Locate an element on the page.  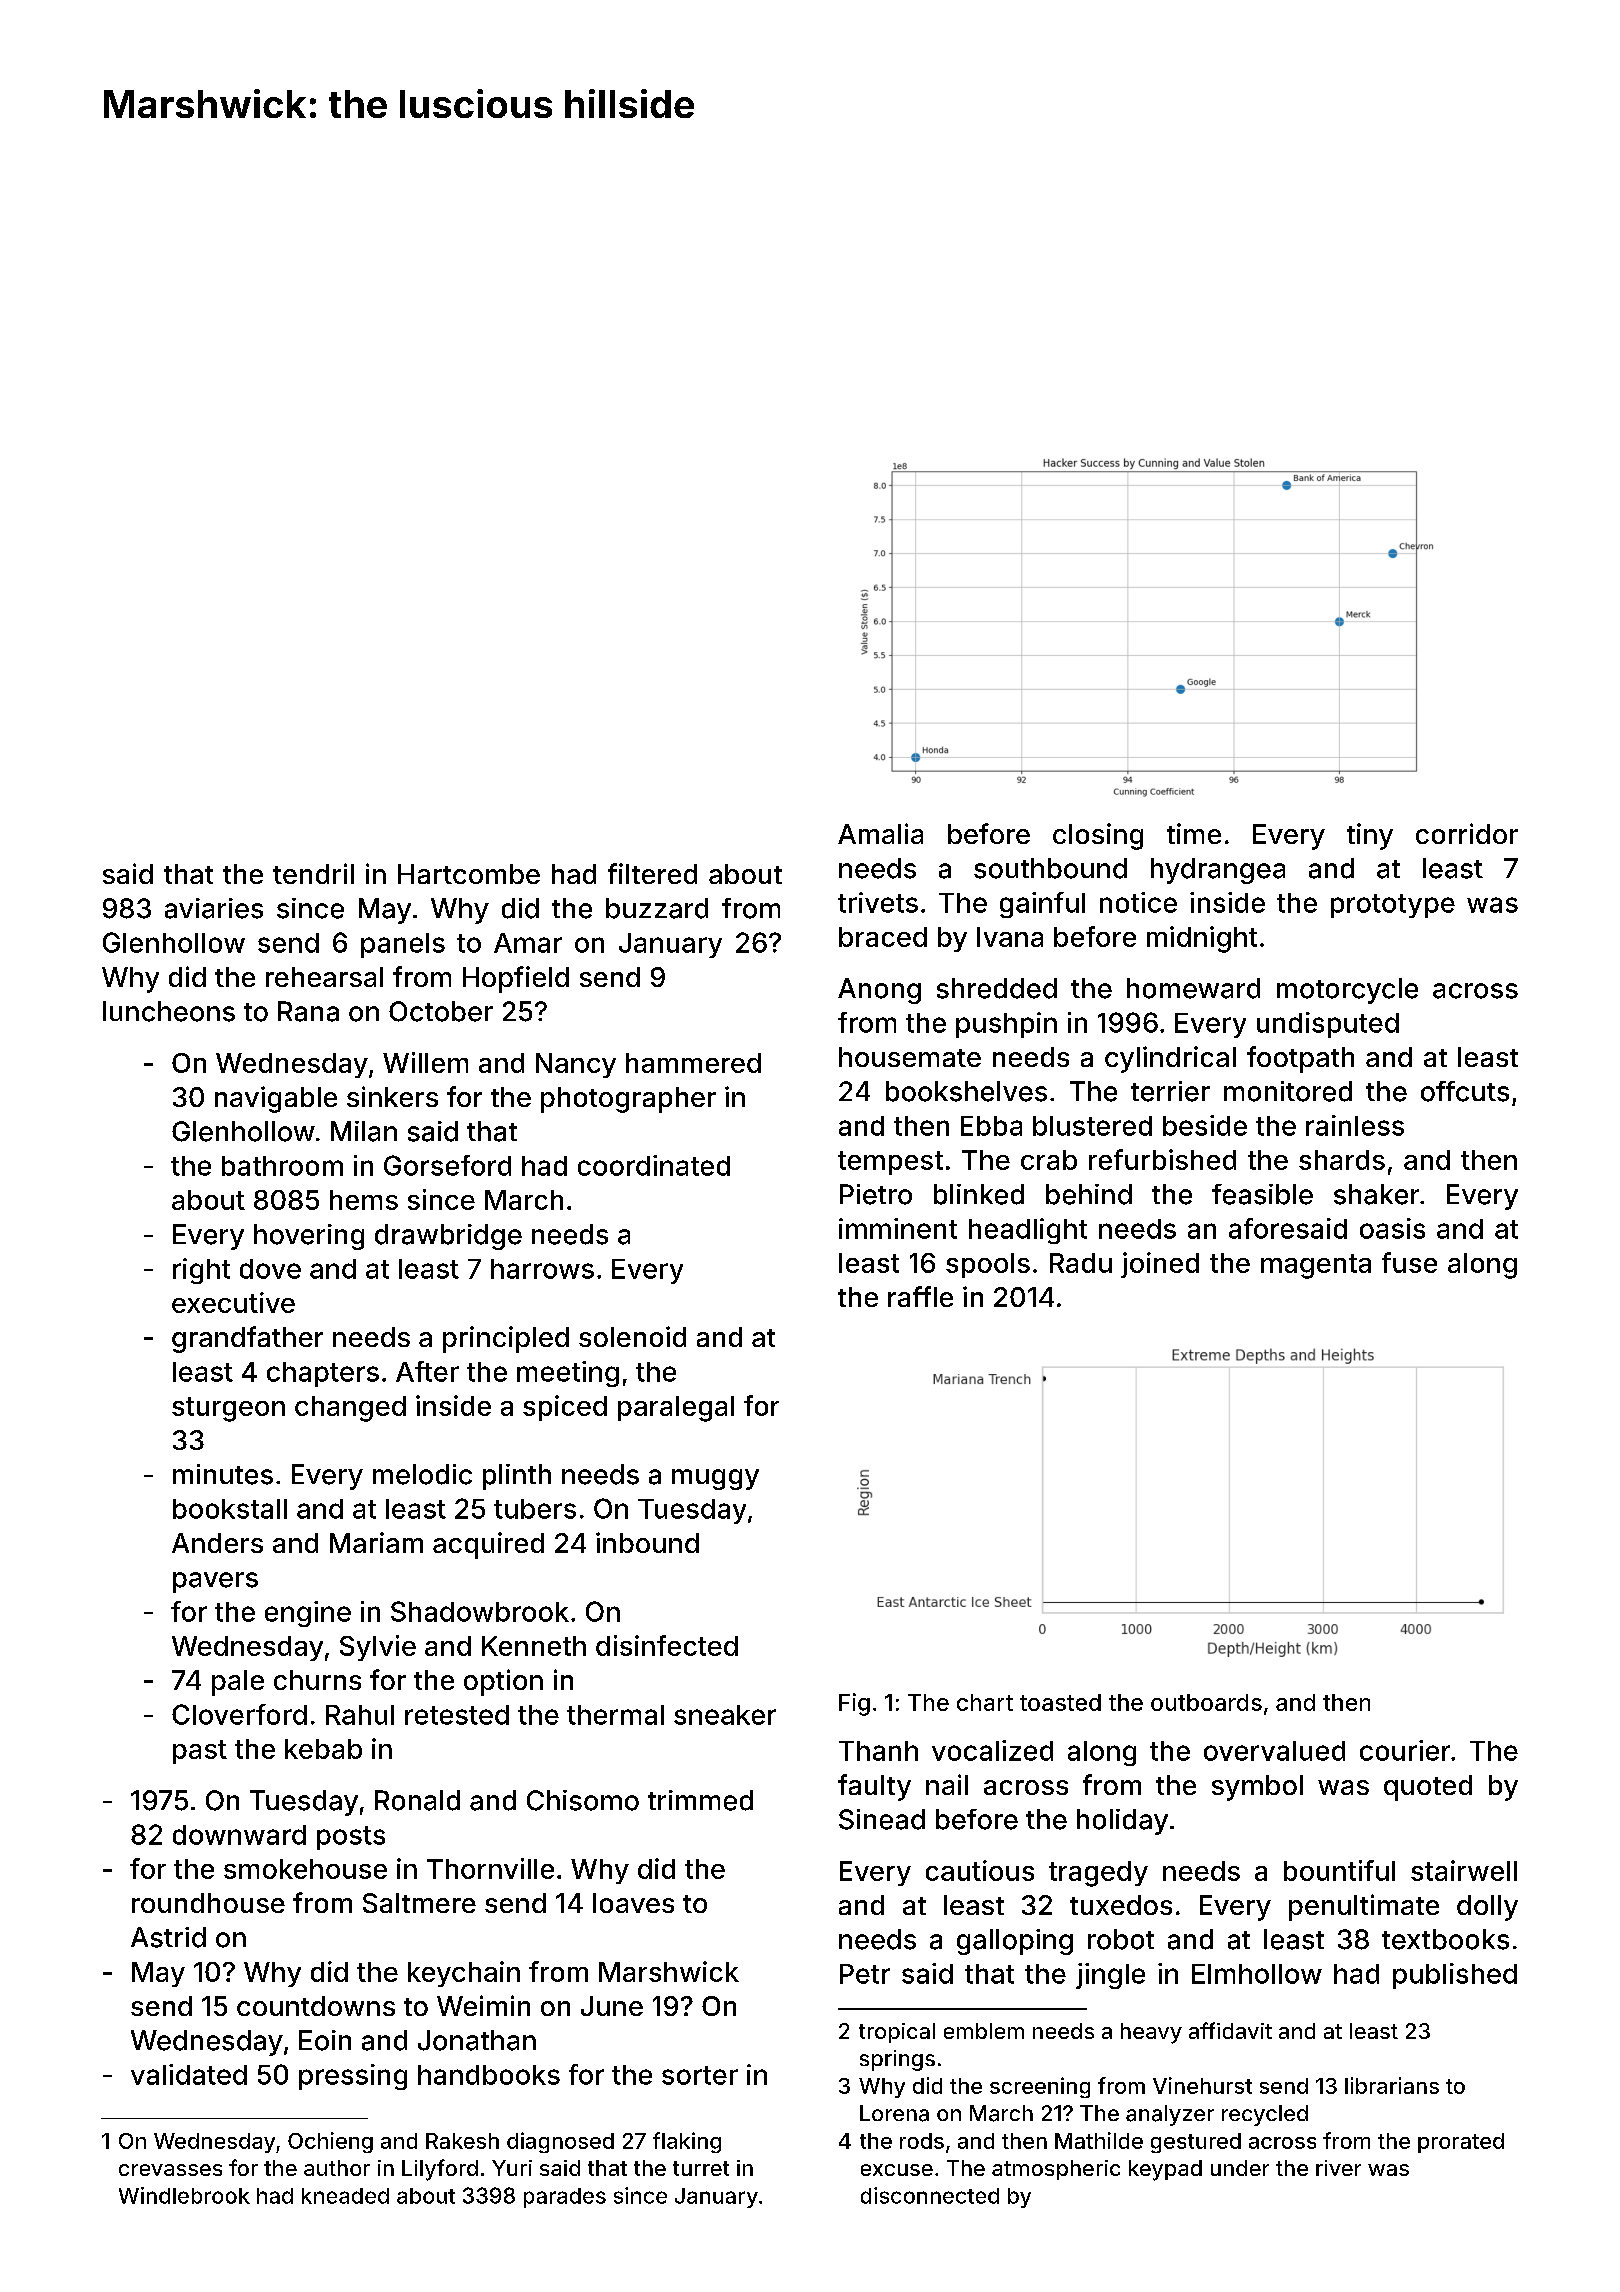
outboards is located at coordinates (1206, 1702).
